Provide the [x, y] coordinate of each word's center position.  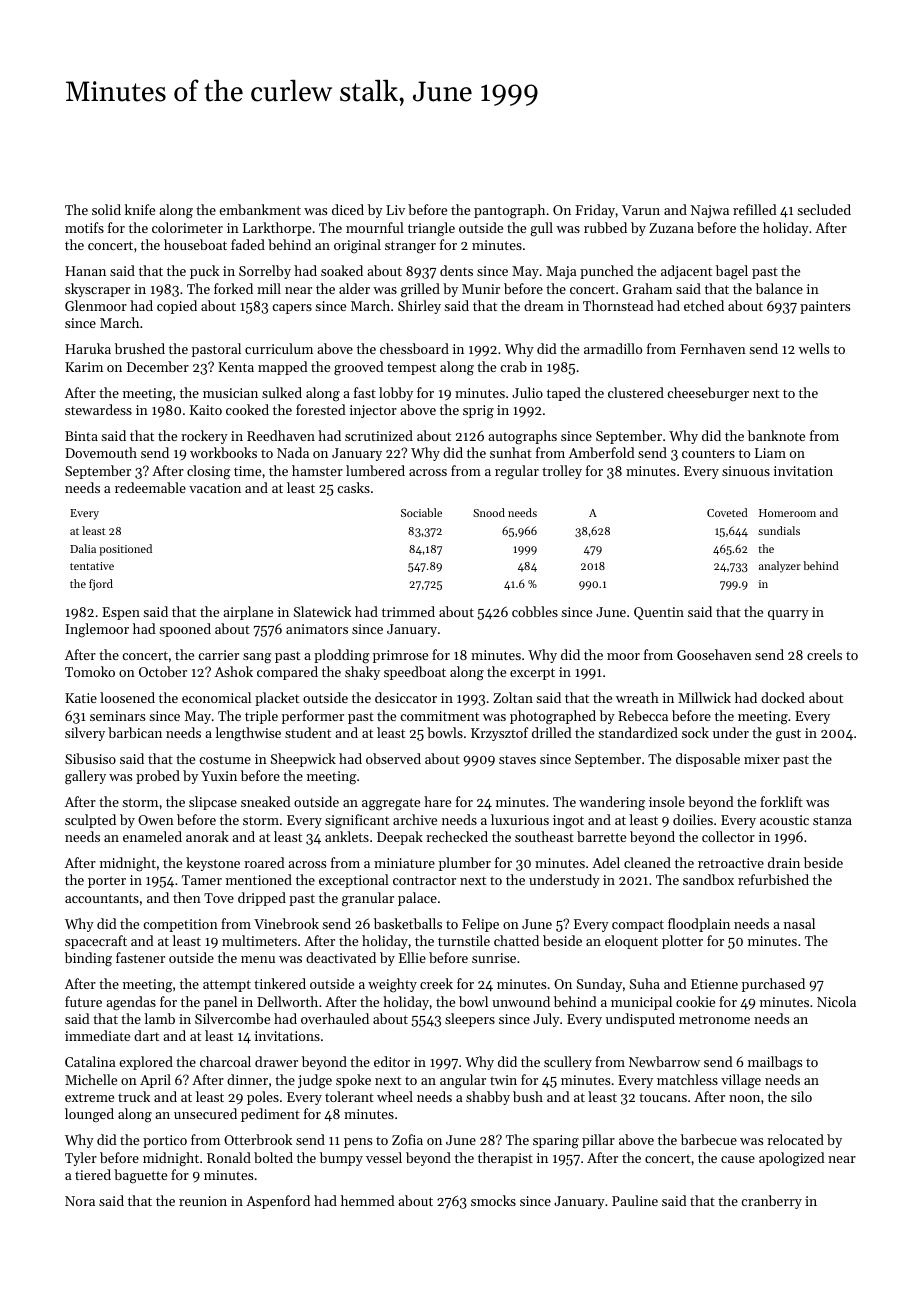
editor [392, 1061]
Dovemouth [101, 452]
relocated [795, 1139]
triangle [431, 229]
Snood [489, 512]
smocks [493, 1200]
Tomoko [90, 671]
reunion [203, 1201]
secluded [824, 209]
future [83, 1001]
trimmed [408, 611]
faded [248, 244]
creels [824, 654]
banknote [776, 435]
